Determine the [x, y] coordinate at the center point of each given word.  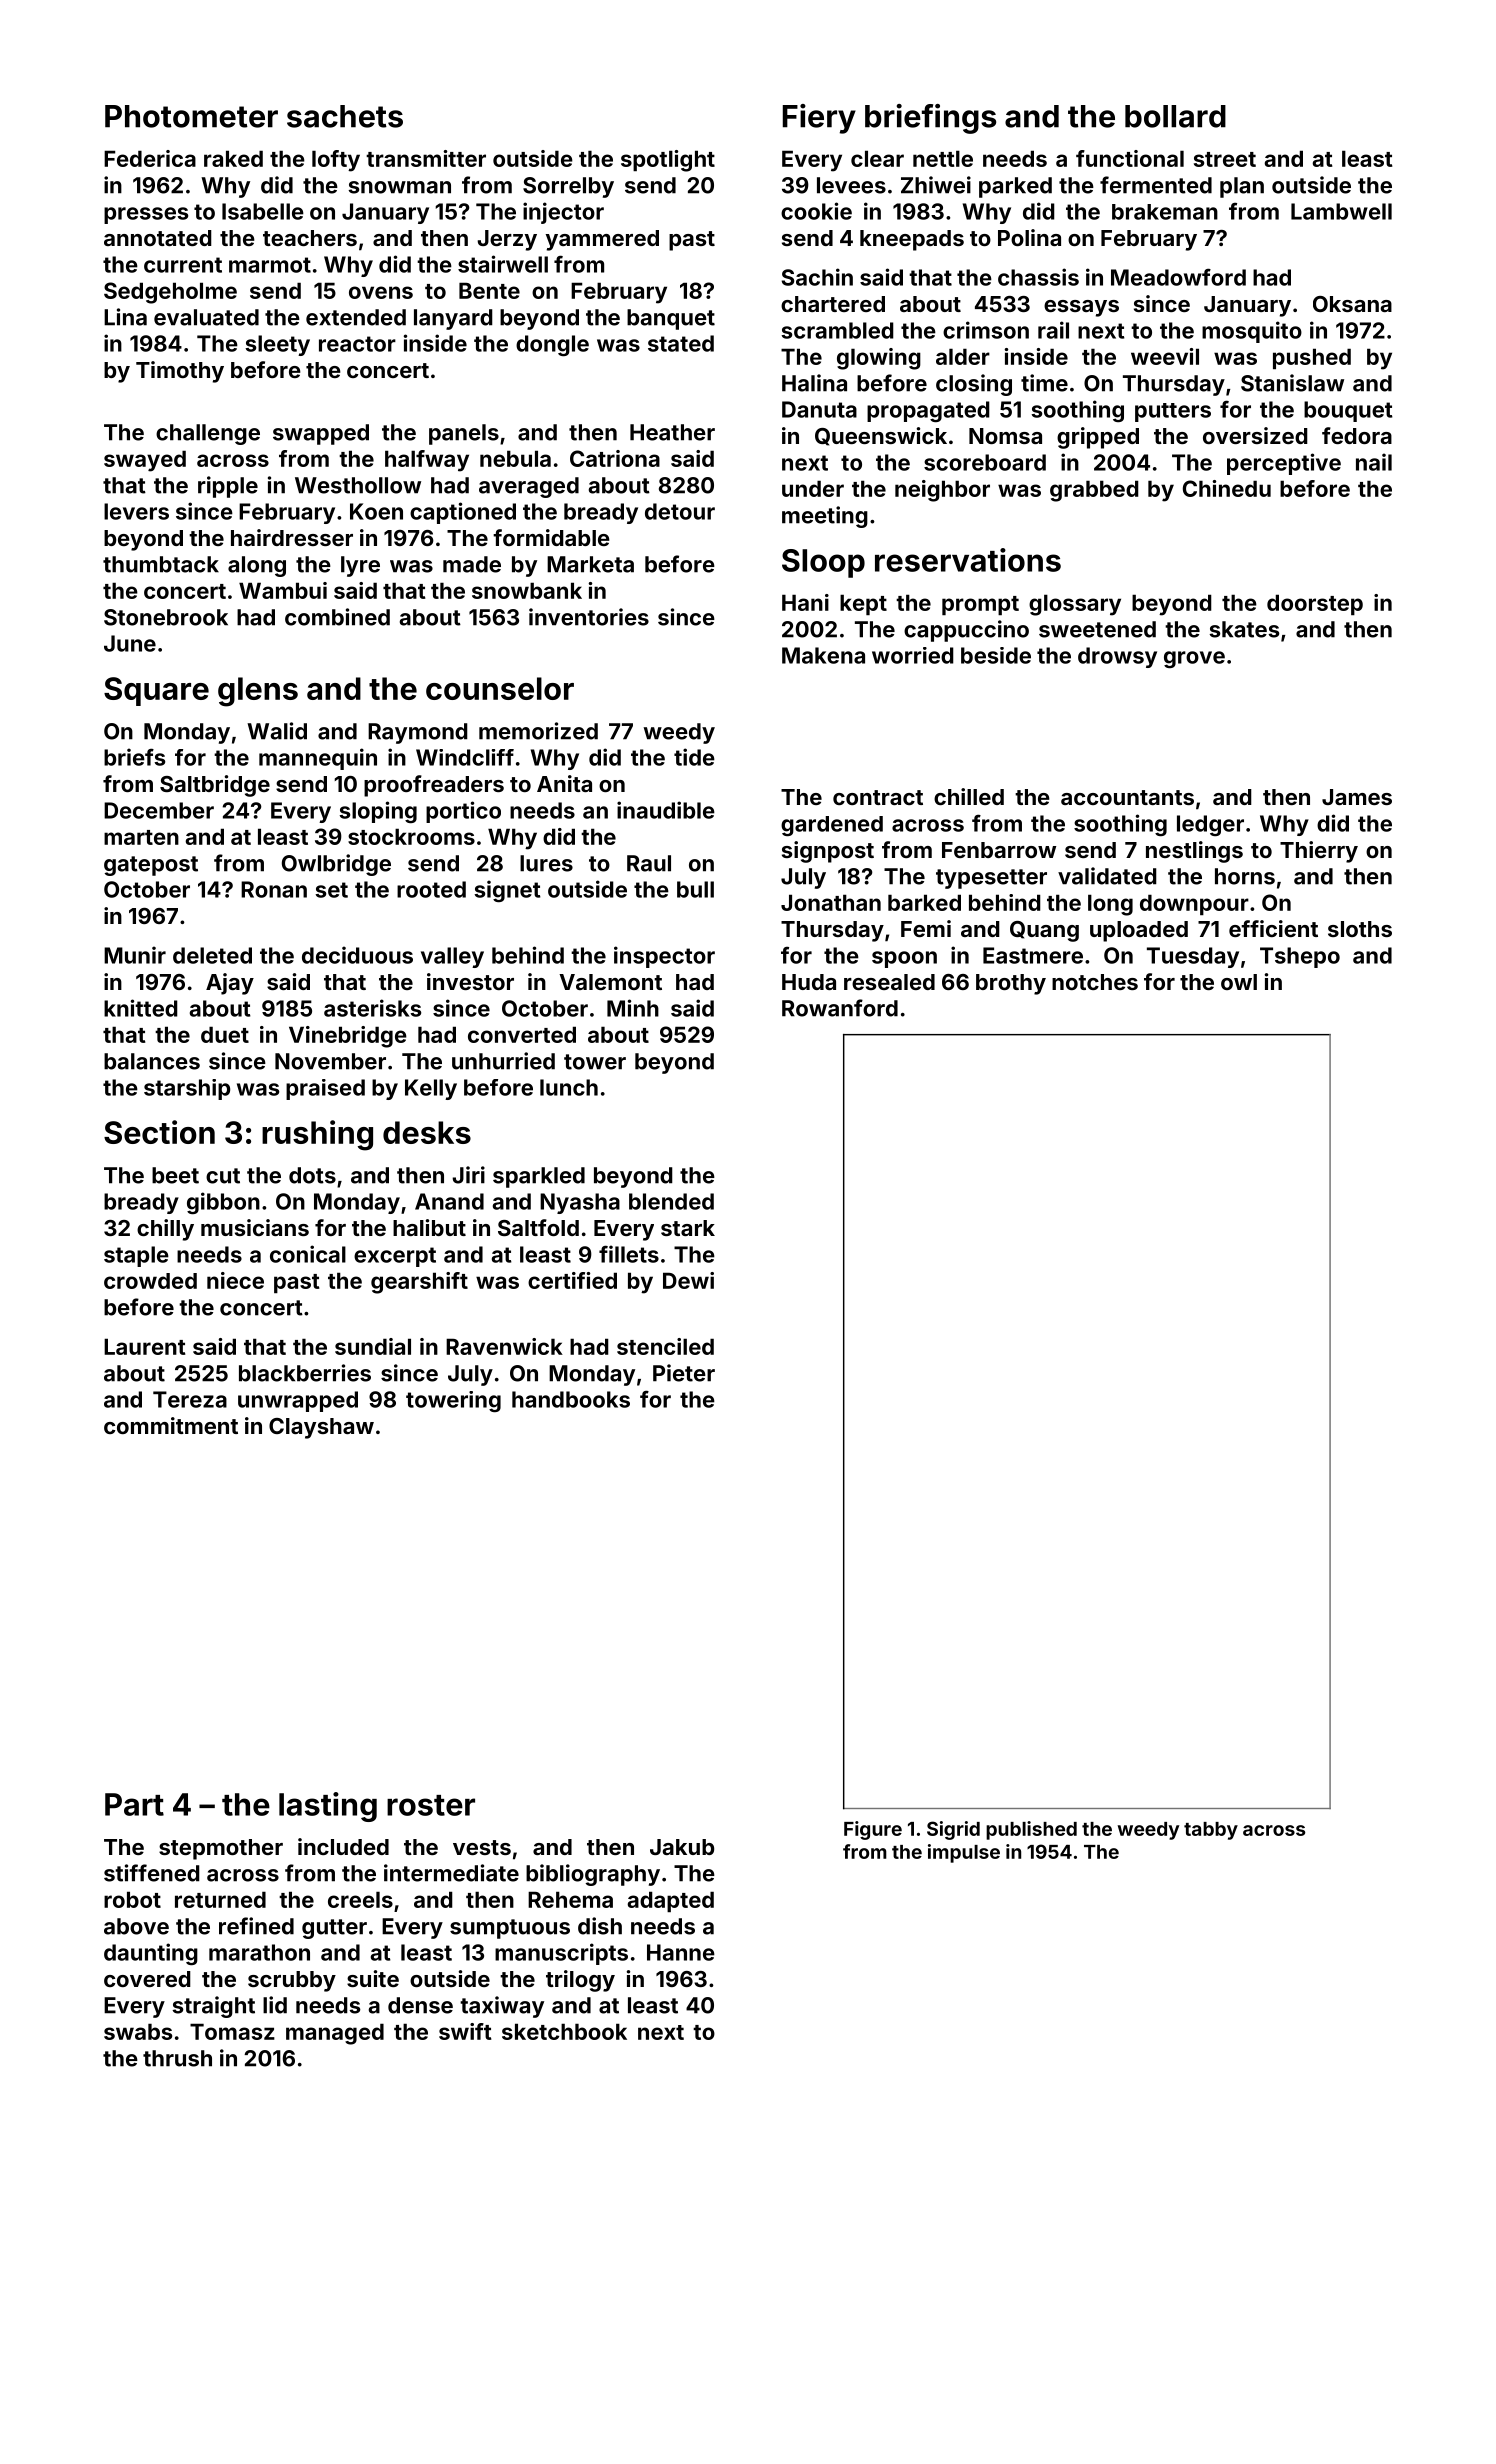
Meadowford [1178, 277]
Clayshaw [321, 1428]
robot [132, 1899]
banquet [671, 319]
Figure [873, 1830]
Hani [805, 602]
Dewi [688, 1280]
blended [671, 1201]
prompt [980, 605]
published [1031, 1830]
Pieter [684, 1373]
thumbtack [161, 564]
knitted [141, 1008]
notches [1095, 982]
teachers [310, 238]
